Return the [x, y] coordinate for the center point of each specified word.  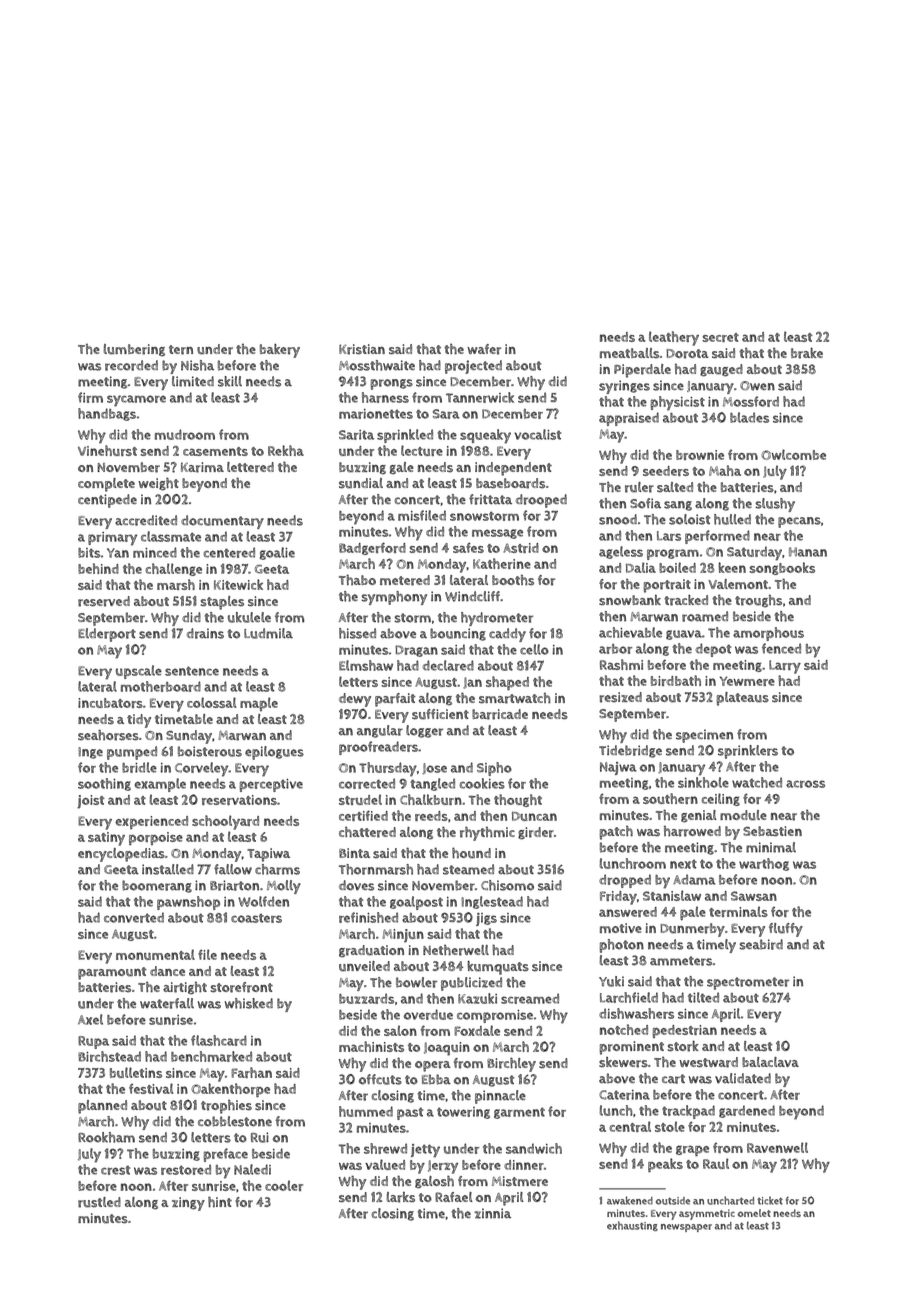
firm [90, 397]
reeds [431, 816]
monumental [155, 954]
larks [401, 1197]
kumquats [498, 968]
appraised [629, 419]
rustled [99, 1202]
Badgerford [372, 548]
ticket [770, 1200]
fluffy [786, 930]
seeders [666, 471]
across [805, 784]
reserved [104, 601]
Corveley [202, 769]
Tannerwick [480, 397]
